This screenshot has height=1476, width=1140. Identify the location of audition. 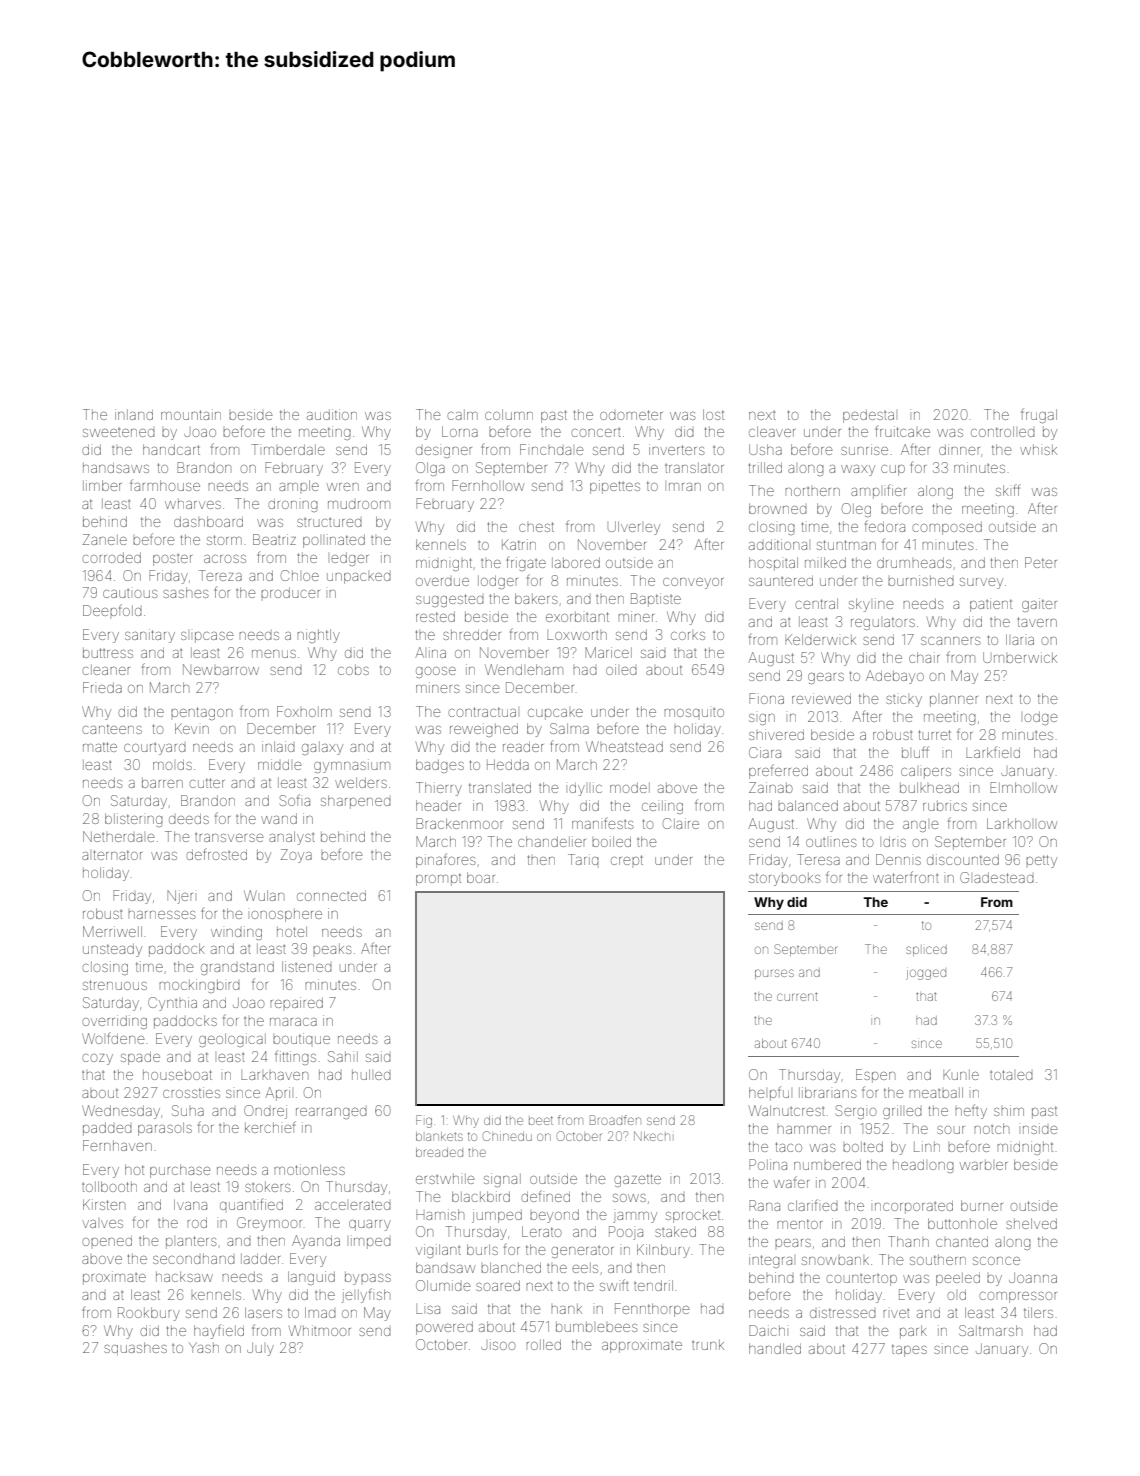
(332, 414).
